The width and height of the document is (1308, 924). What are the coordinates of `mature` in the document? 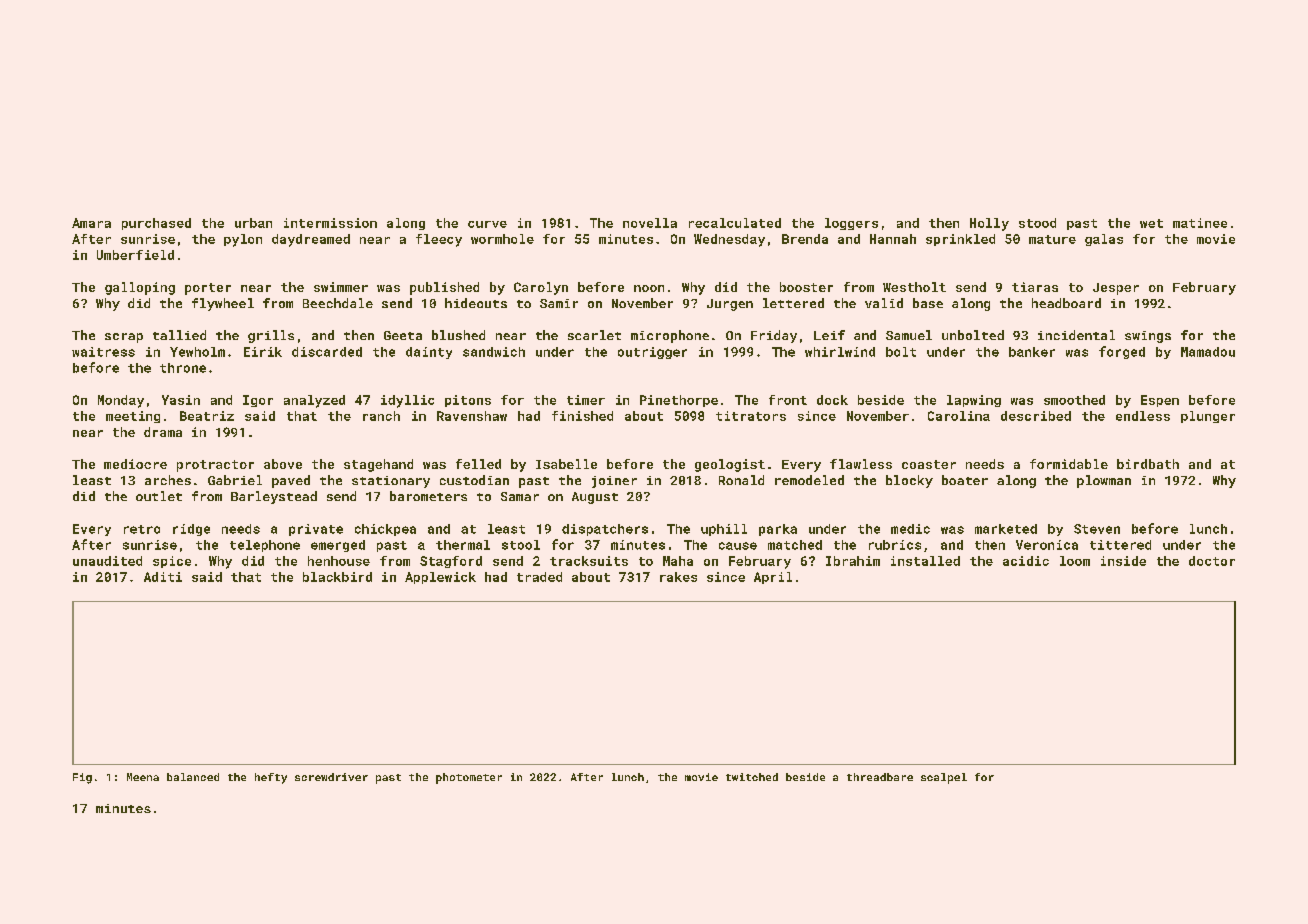 It's located at (1052, 239).
